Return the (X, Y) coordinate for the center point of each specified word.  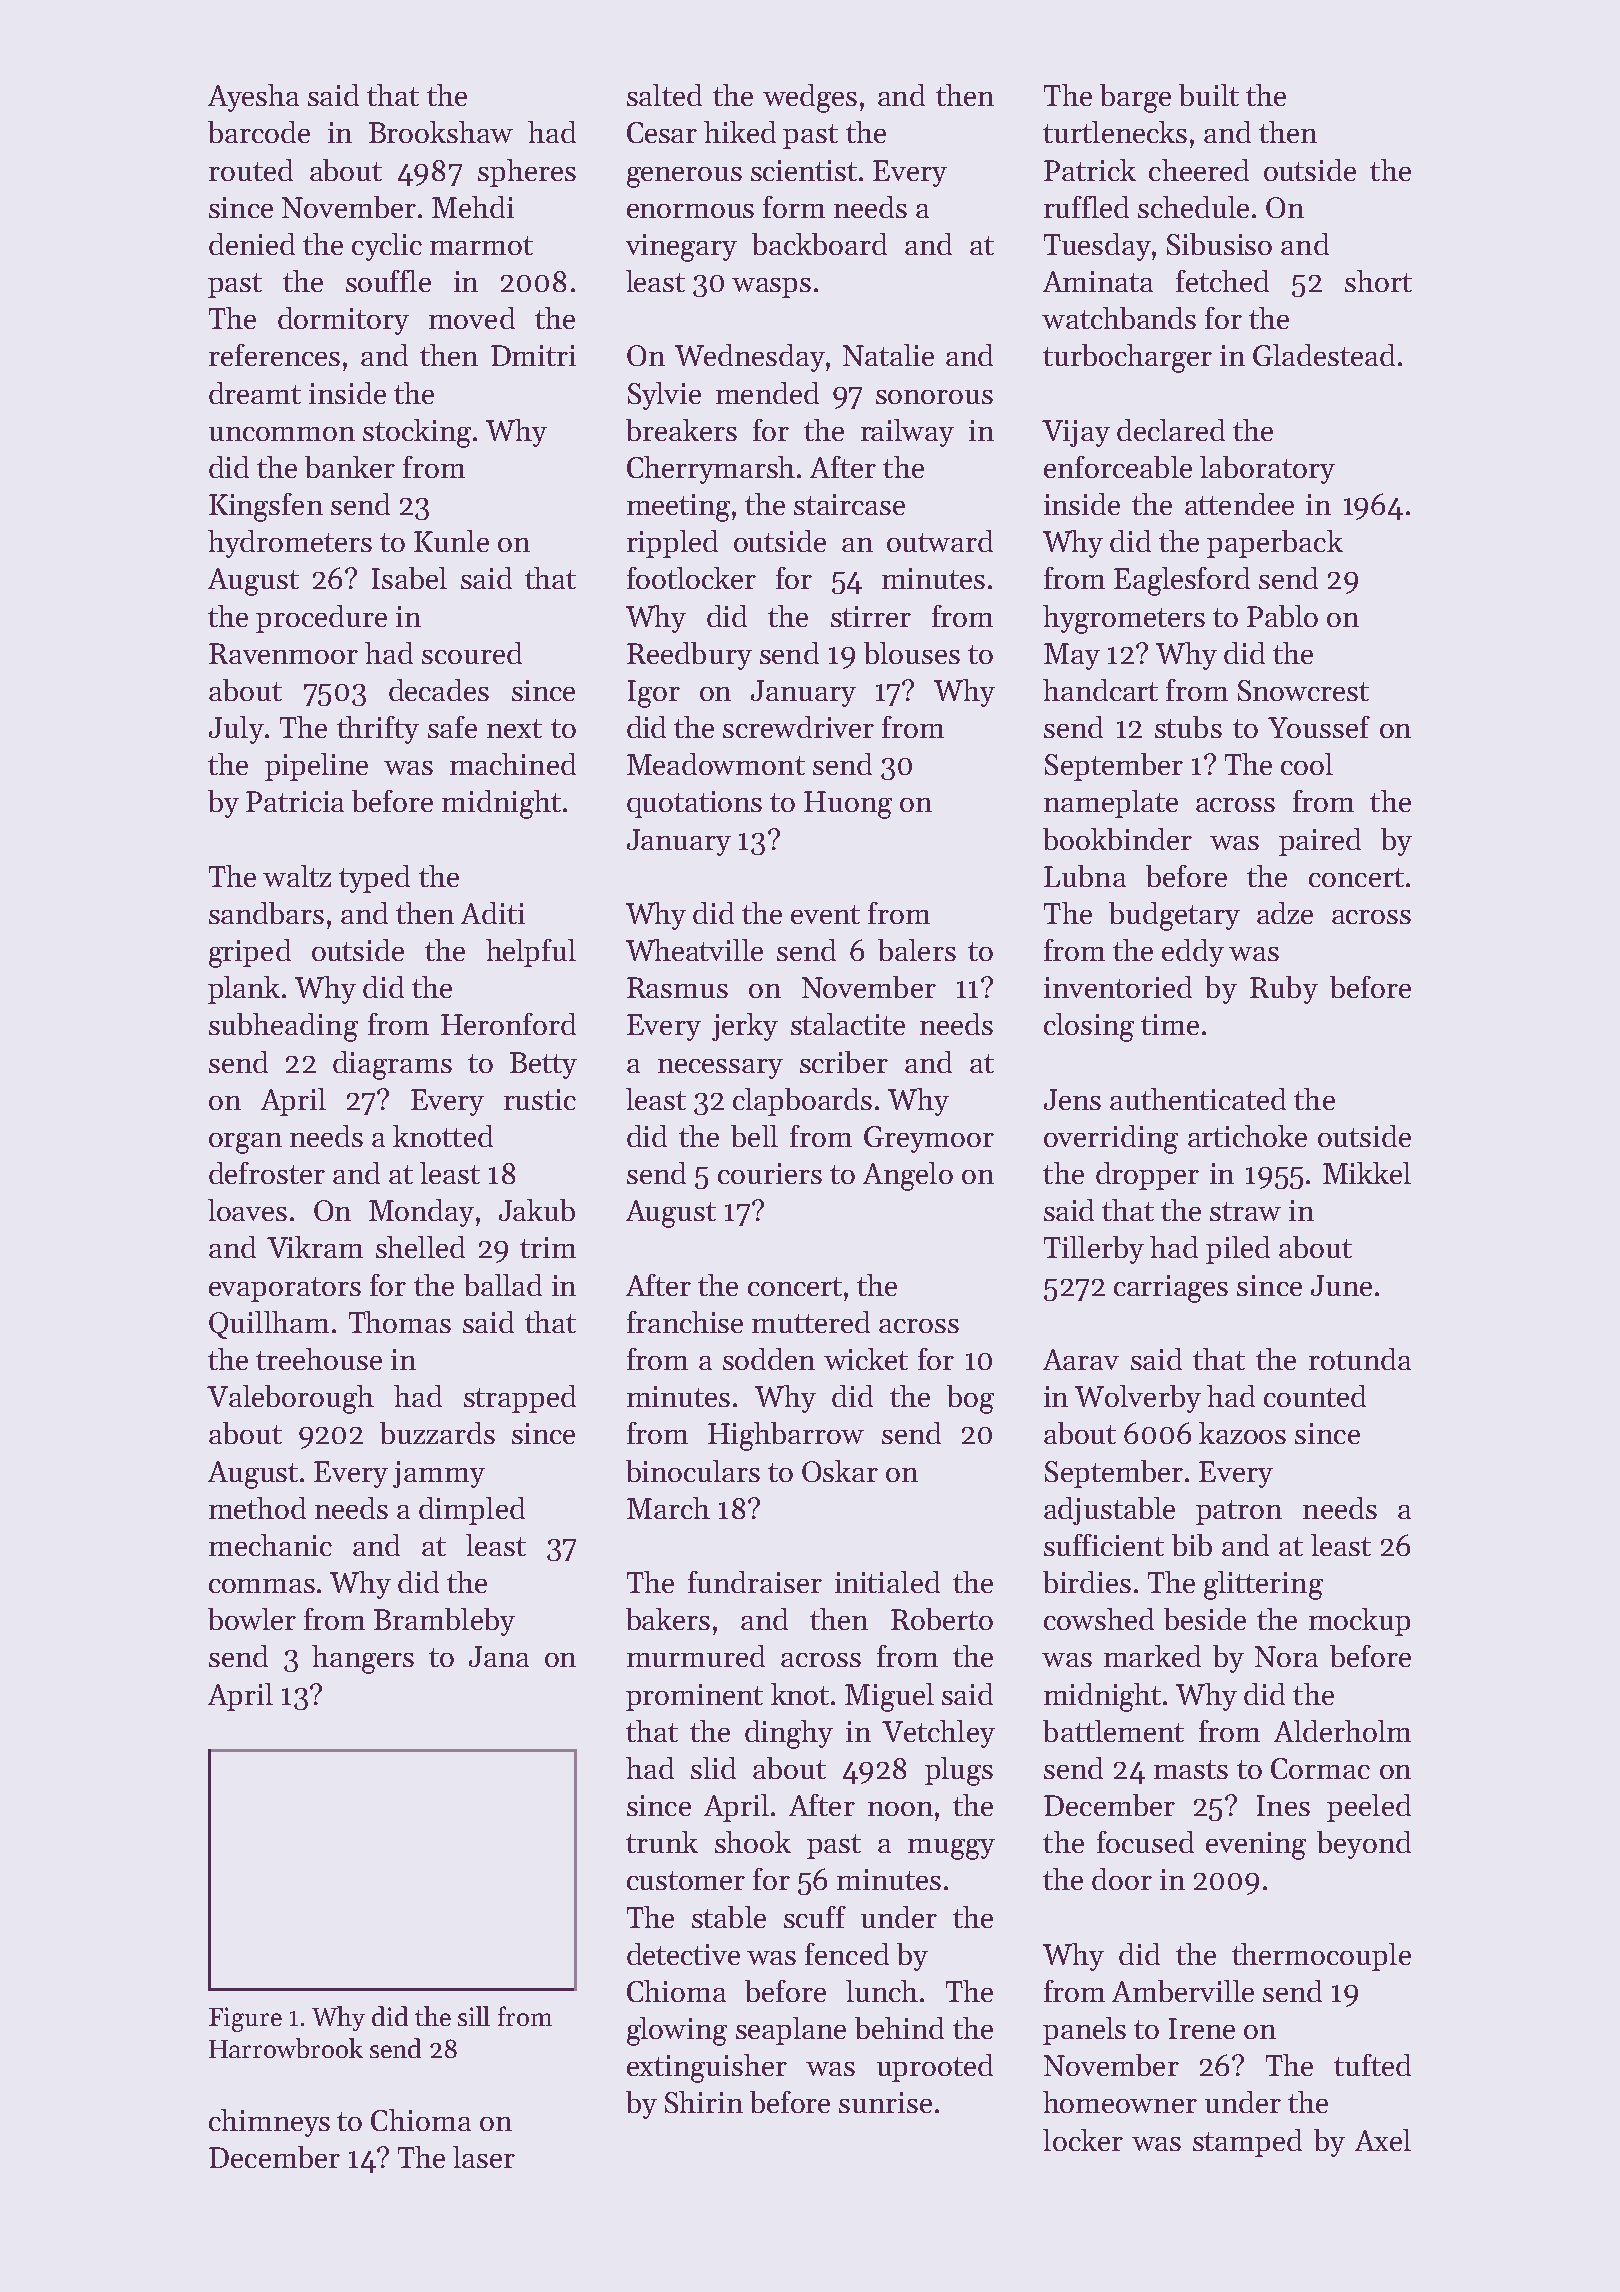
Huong (848, 805)
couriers (770, 1173)
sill (474, 2016)
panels (1084, 2031)
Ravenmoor (283, 653)
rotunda (1360, 1359)
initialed (887, 1582)
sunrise (885, 2102)
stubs (1188, 727)
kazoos (1242, 1433)
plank (244, 990)
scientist (804, 170)
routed (251, 170)
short (1378, 281)
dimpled (472, 1511)
